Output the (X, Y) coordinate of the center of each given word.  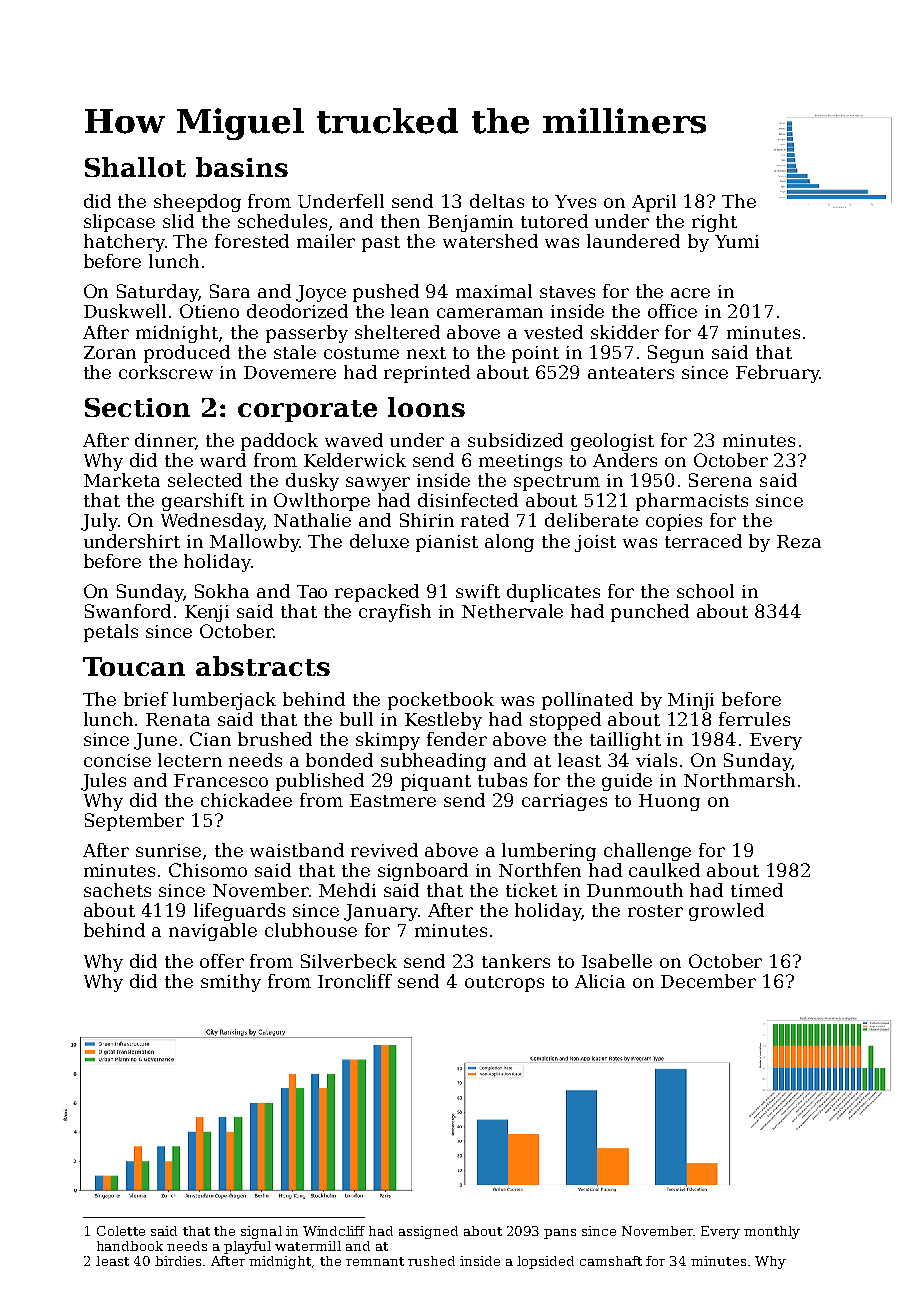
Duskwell (125, 311)
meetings (520, 462)
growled (726, 912)
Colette (121, 1231)
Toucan (134, 666)
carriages (564, 802)
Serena (720, 480)
